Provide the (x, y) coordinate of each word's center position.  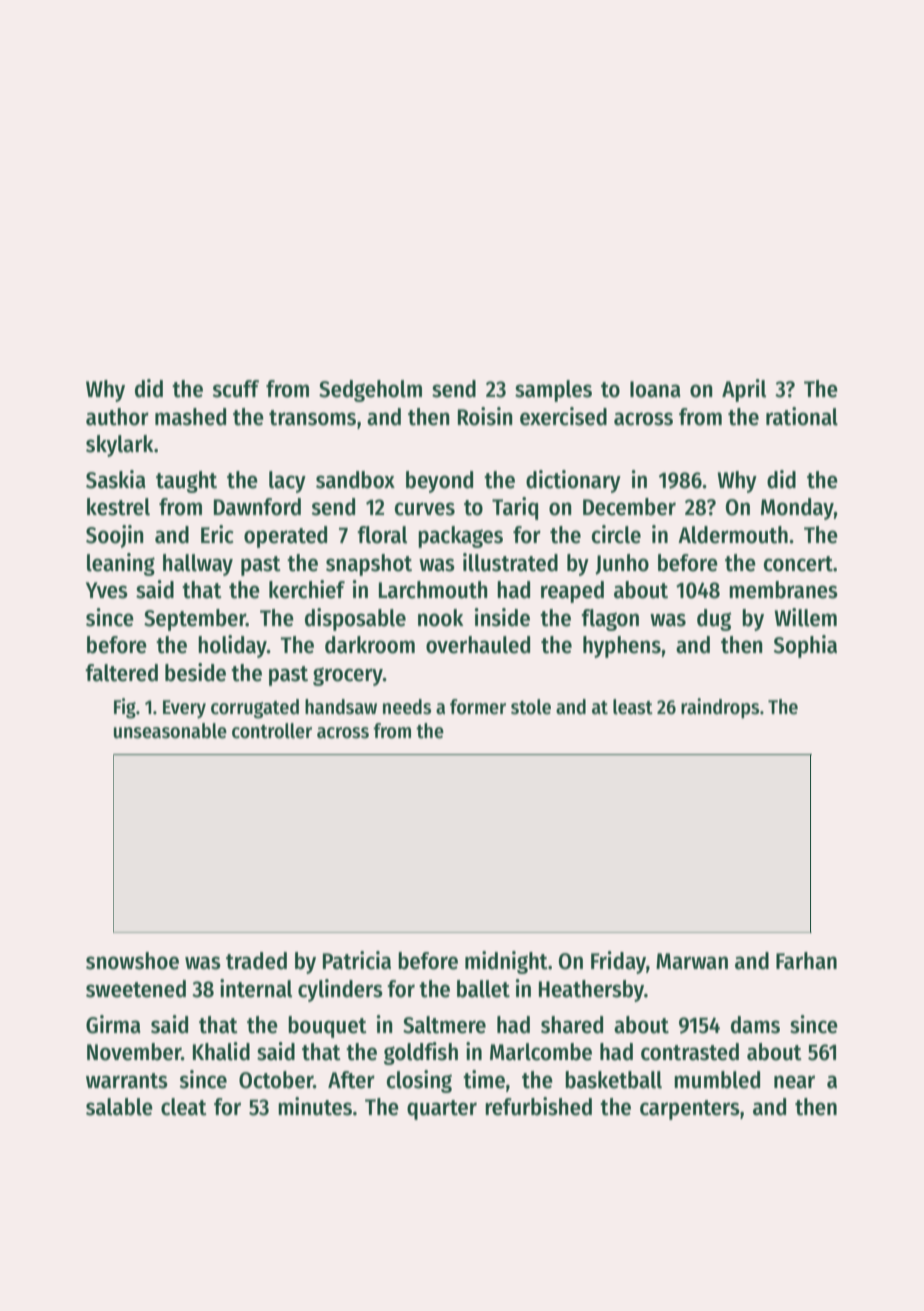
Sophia (805, 646)
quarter (442, 1110)
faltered (121, 673)
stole (531, 707)
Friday (618, 962)
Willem (805, 617)
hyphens (622, 647)
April (744, 390)
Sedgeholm (370, 391)
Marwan (692, 961)
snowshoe (132, 961)
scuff (235, 389)
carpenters (690, 1110)
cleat (184, 1107)
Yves (107, 590)
